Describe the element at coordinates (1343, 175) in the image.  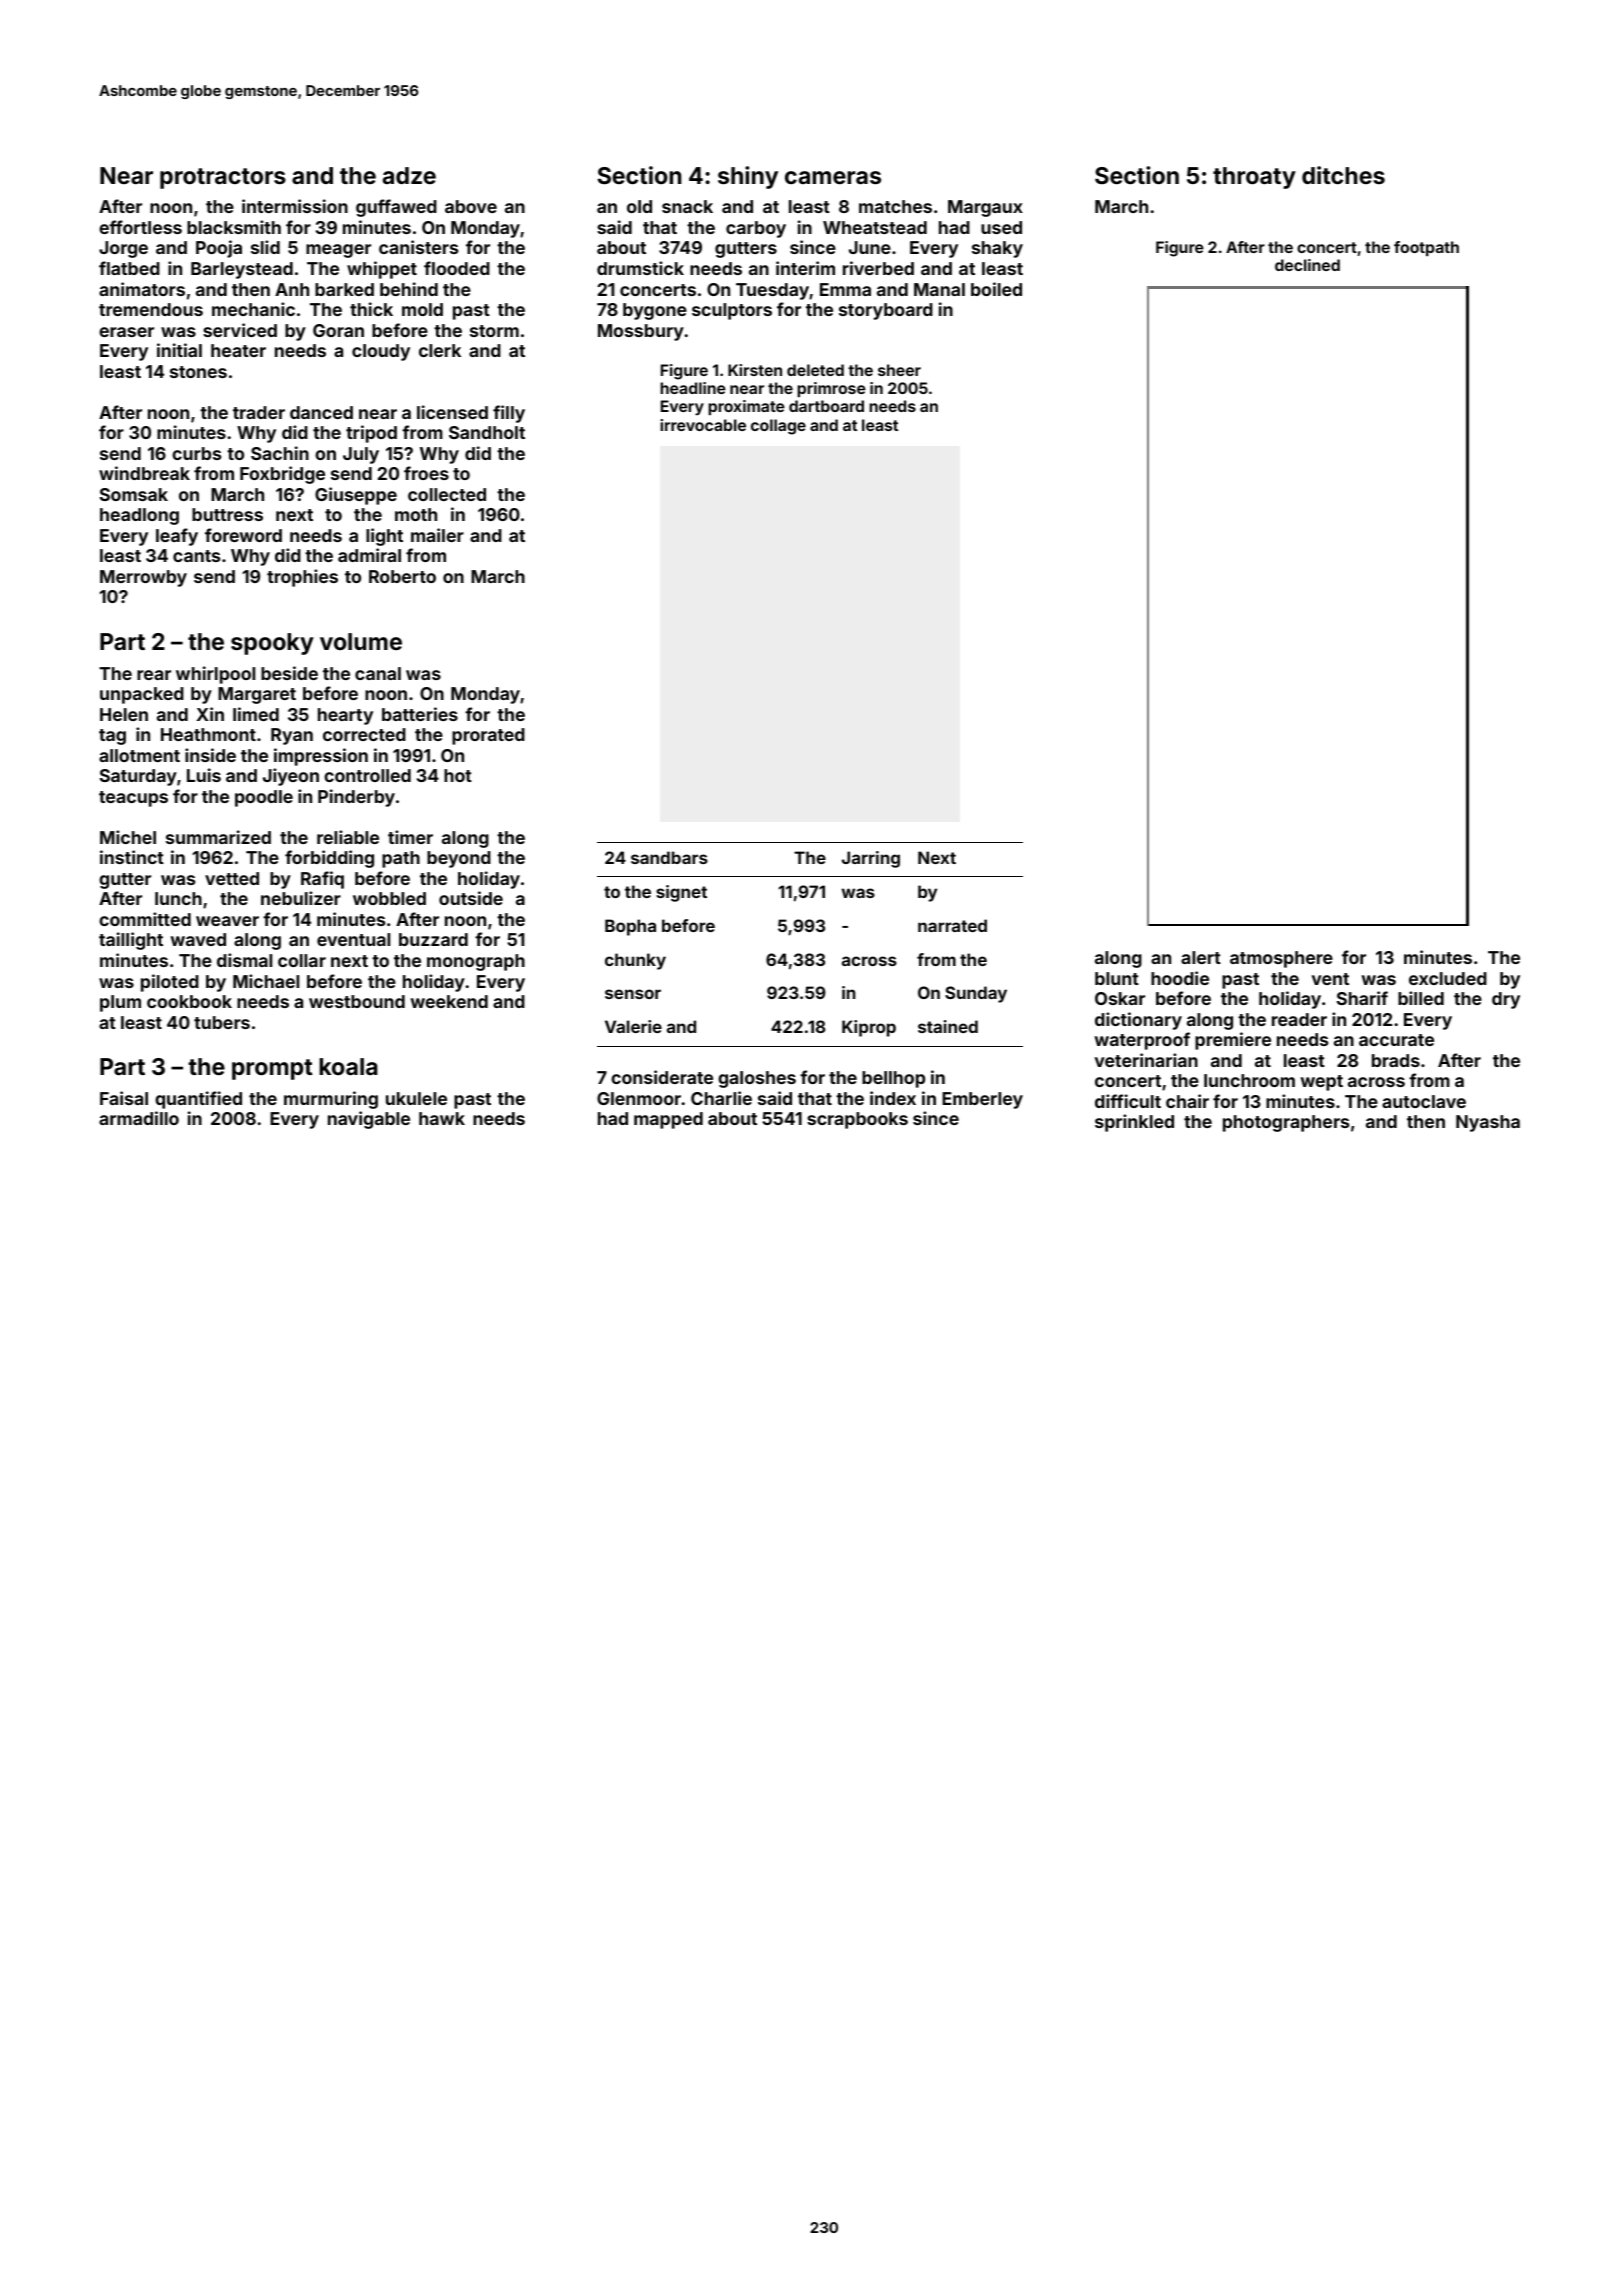
I see `ditches` at that location.
